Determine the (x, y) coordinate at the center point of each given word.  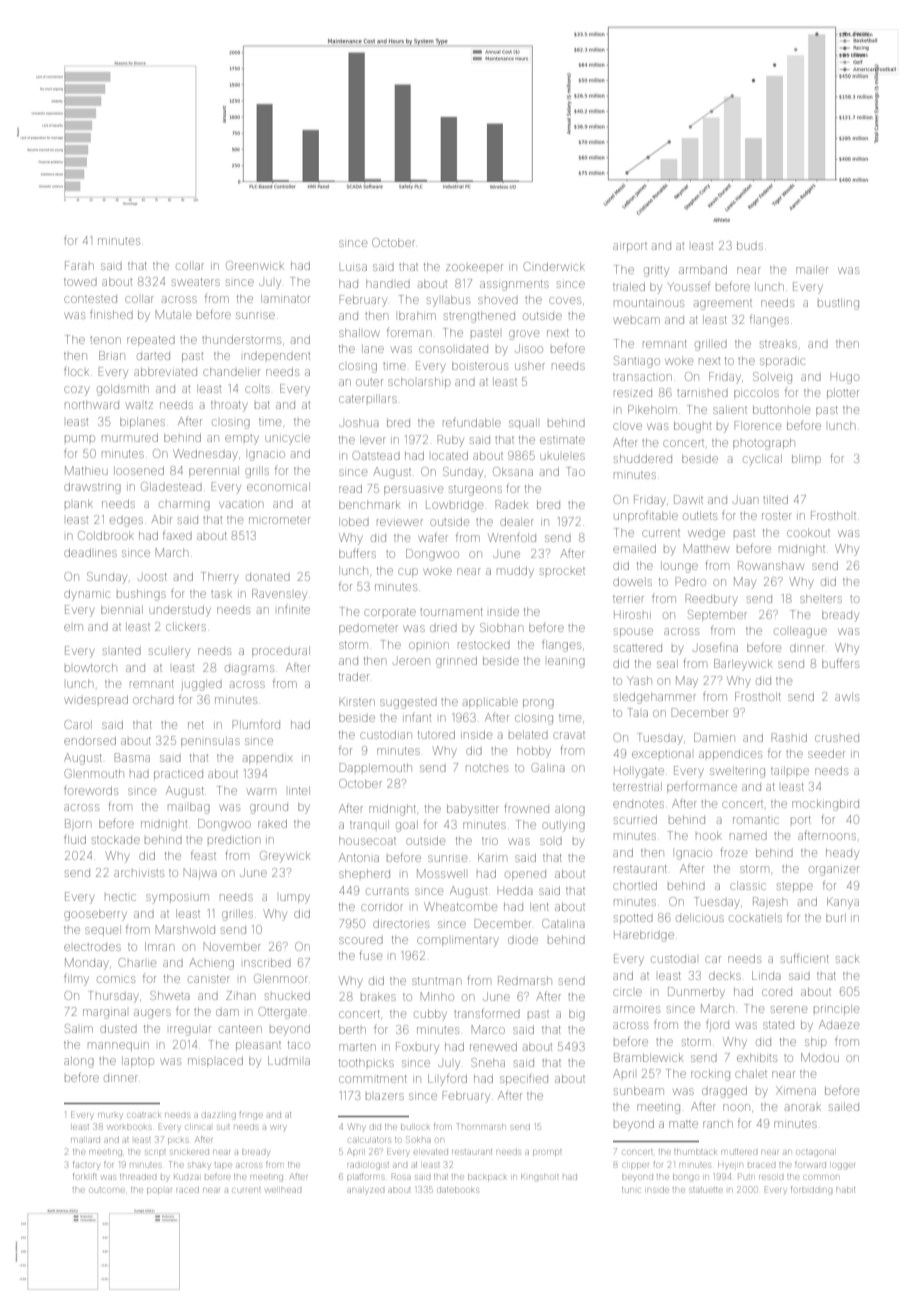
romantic (756, 820)
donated (268, 577)
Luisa (353, 267)
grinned (456, 662)
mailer (812, 269)
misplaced (215, 1061)
